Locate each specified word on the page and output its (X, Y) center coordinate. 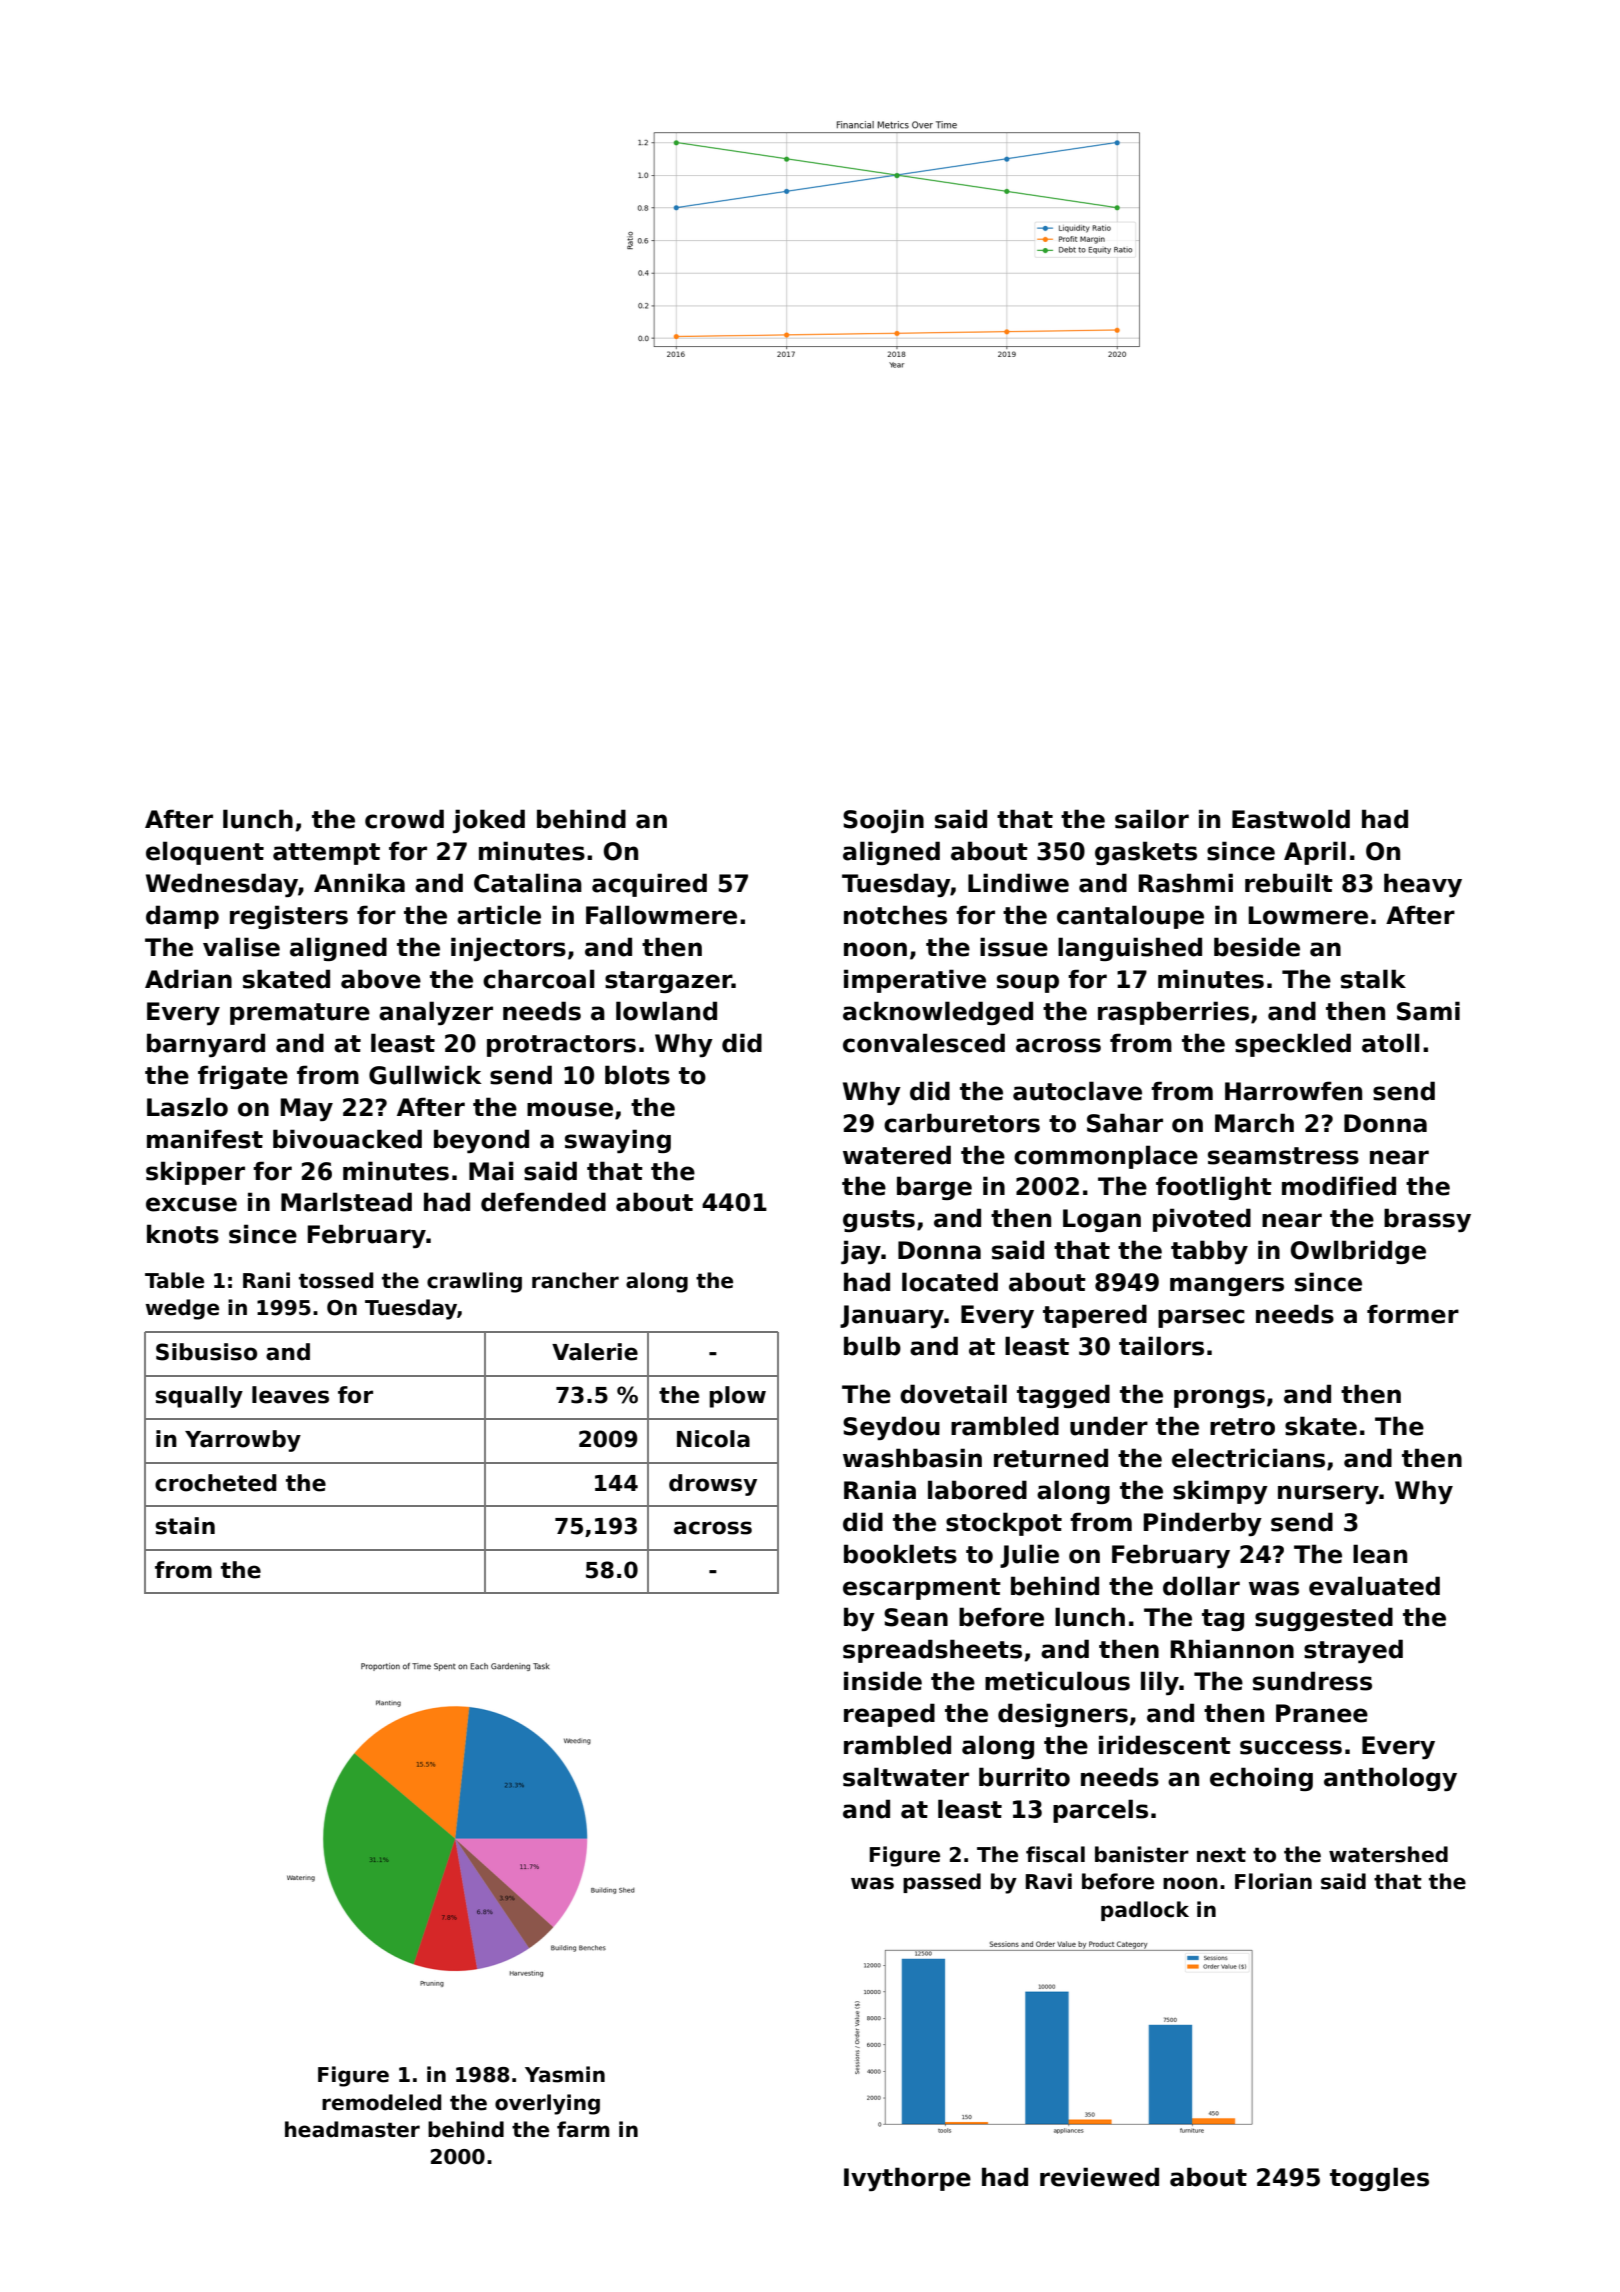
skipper (195, 1173)
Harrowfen (1293, 1091)
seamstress (1283, 1156)
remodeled (381, 2102)
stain (185, 1526)
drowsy (713, 1485)
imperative (915, 981)
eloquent (205, 853)
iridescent (1165, 1745)
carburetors (962, 1123)
